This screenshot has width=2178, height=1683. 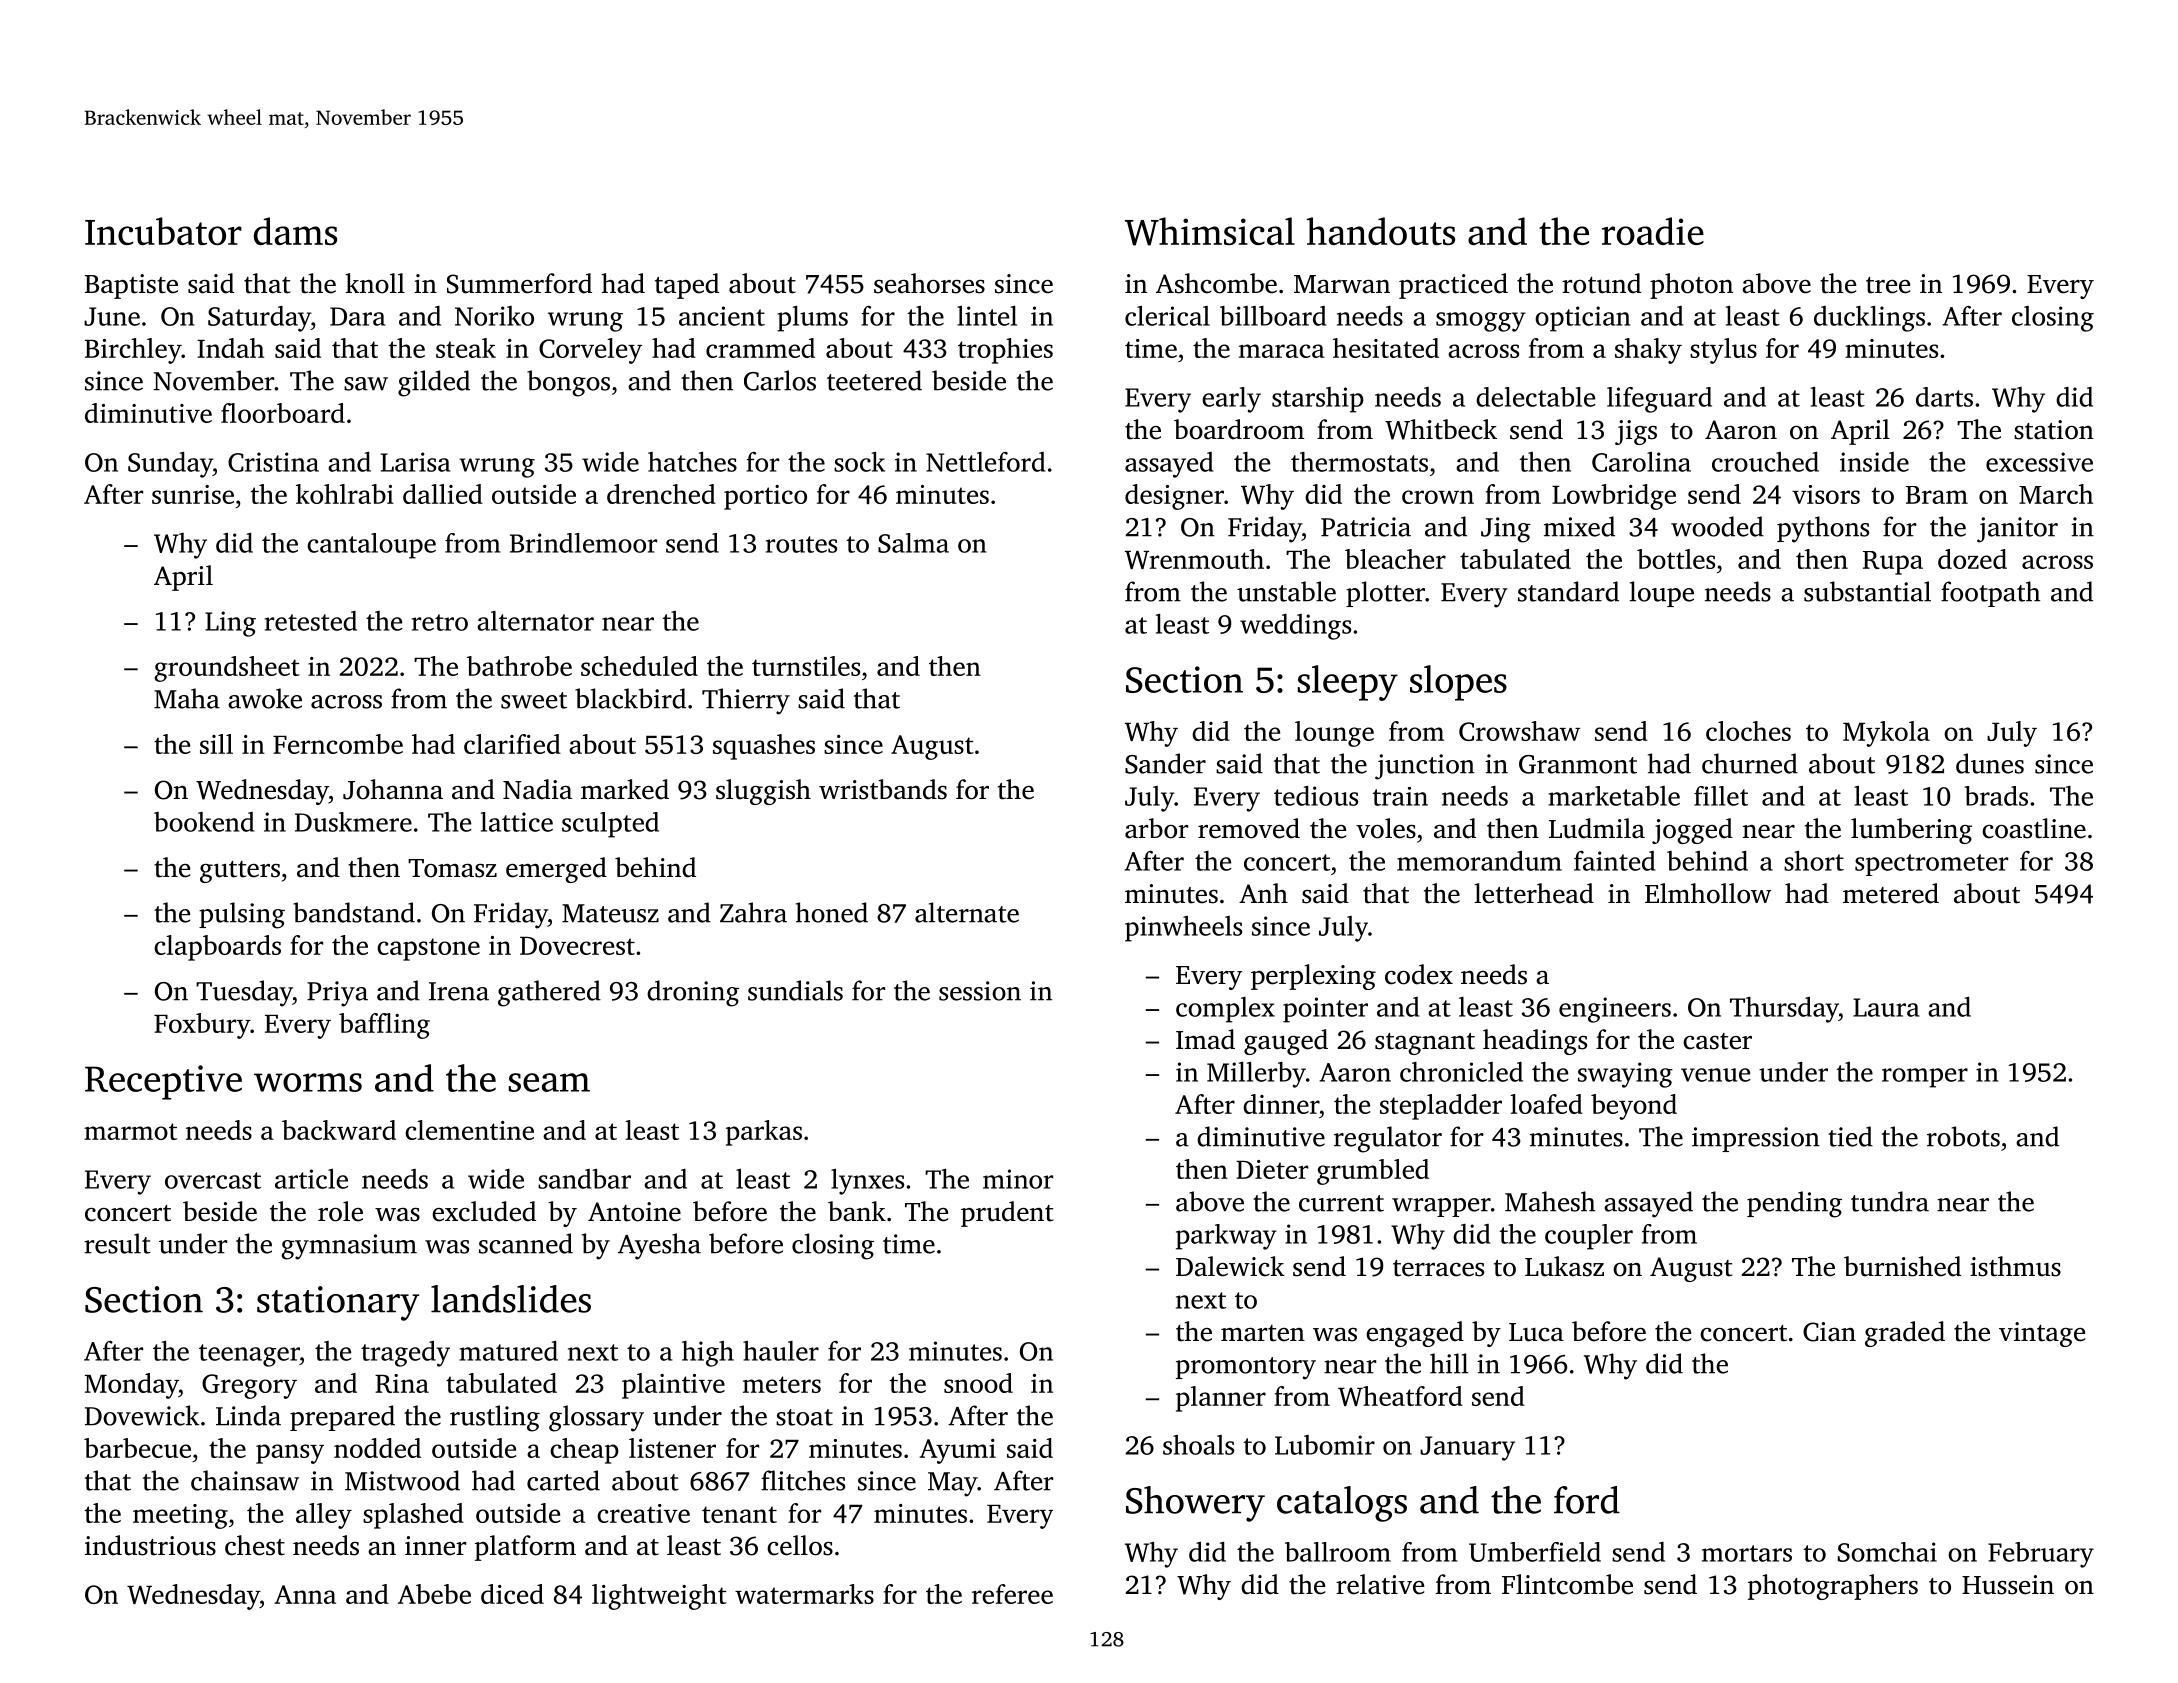 I want to click on knoll, so click(x=375, y=283).
